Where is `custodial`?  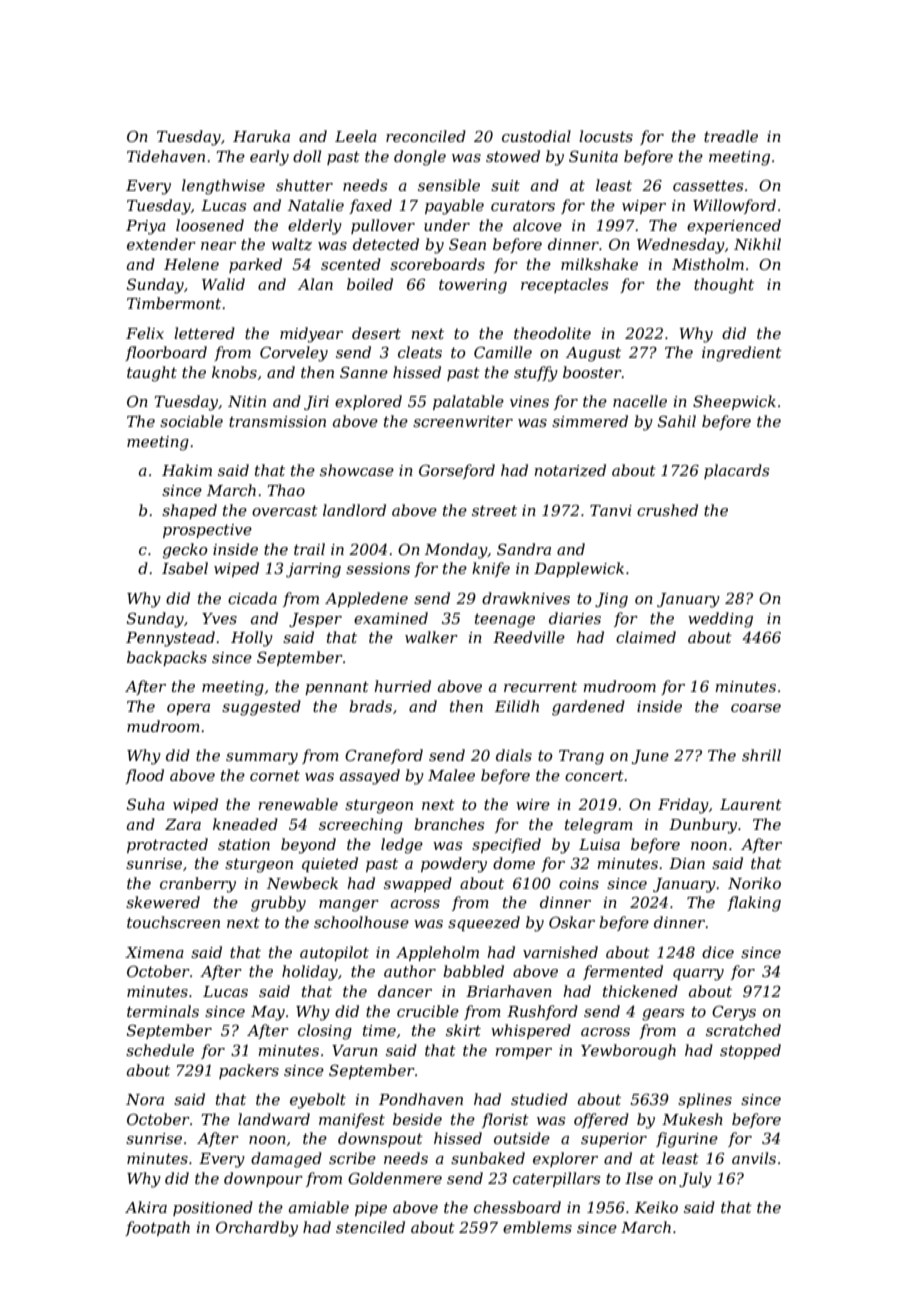
custodial is located at coordinates (536, 136).
